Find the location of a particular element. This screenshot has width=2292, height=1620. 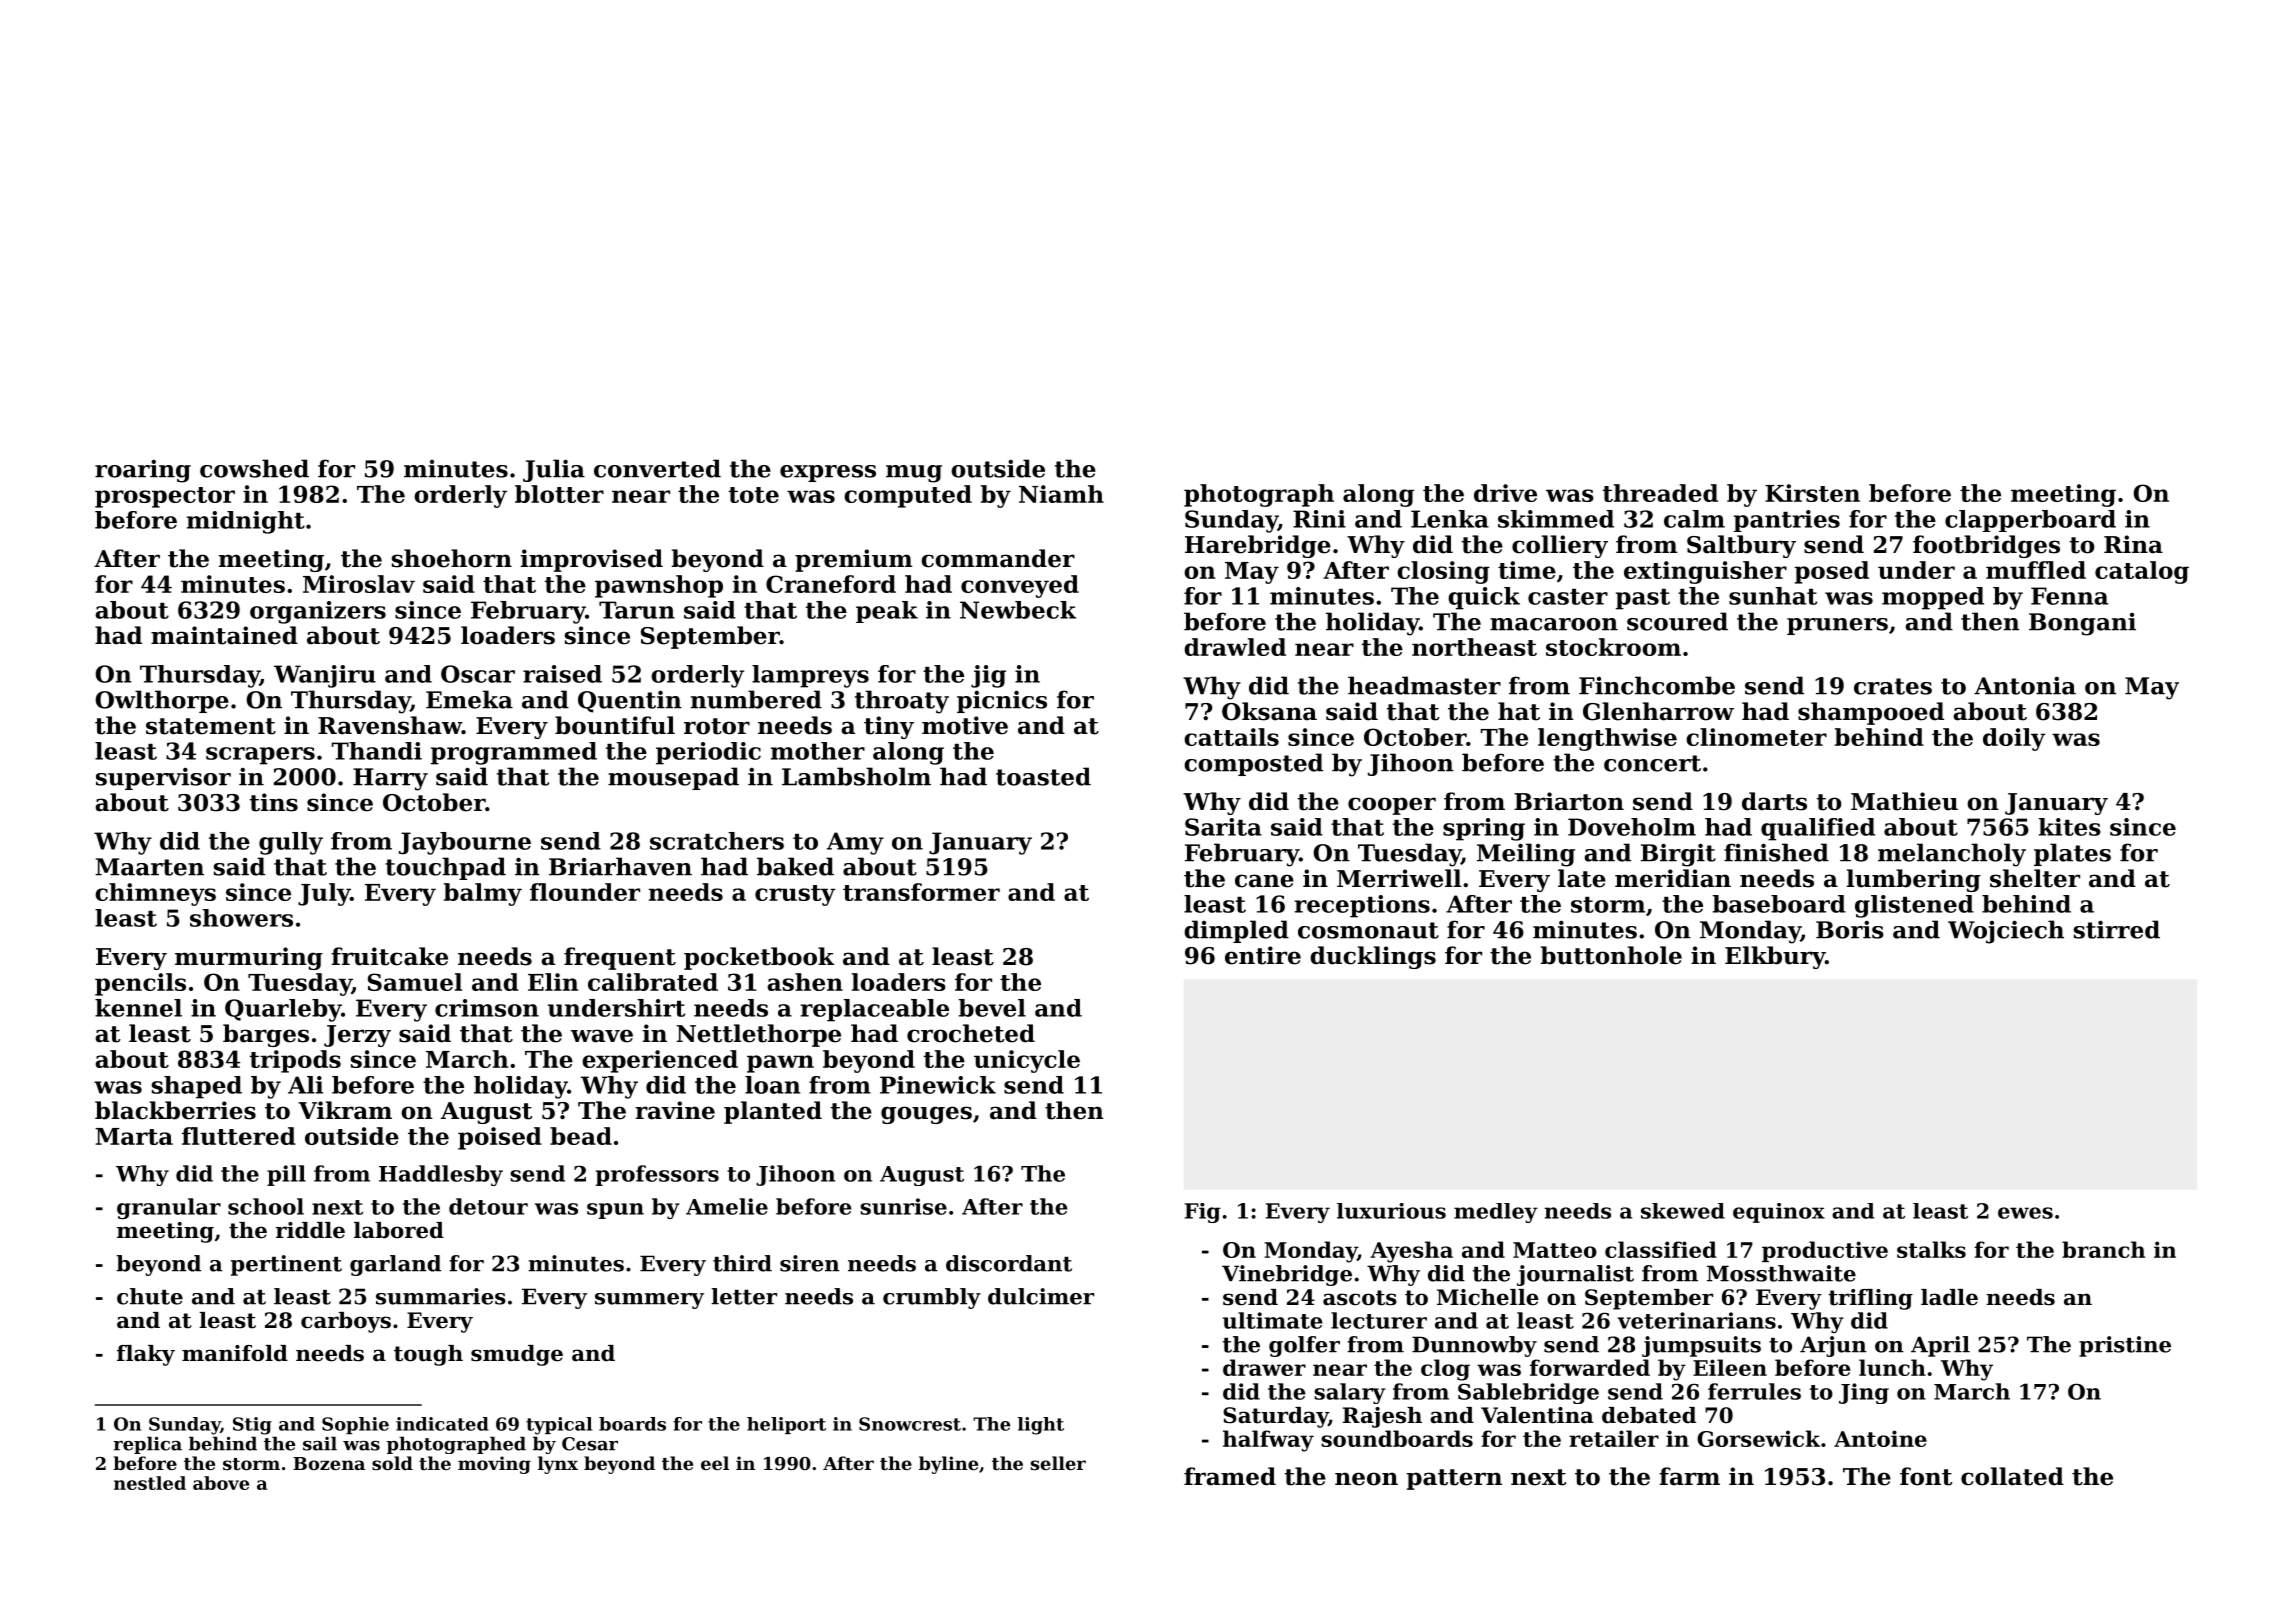

shaped is located at coordinates (197, 1087).
